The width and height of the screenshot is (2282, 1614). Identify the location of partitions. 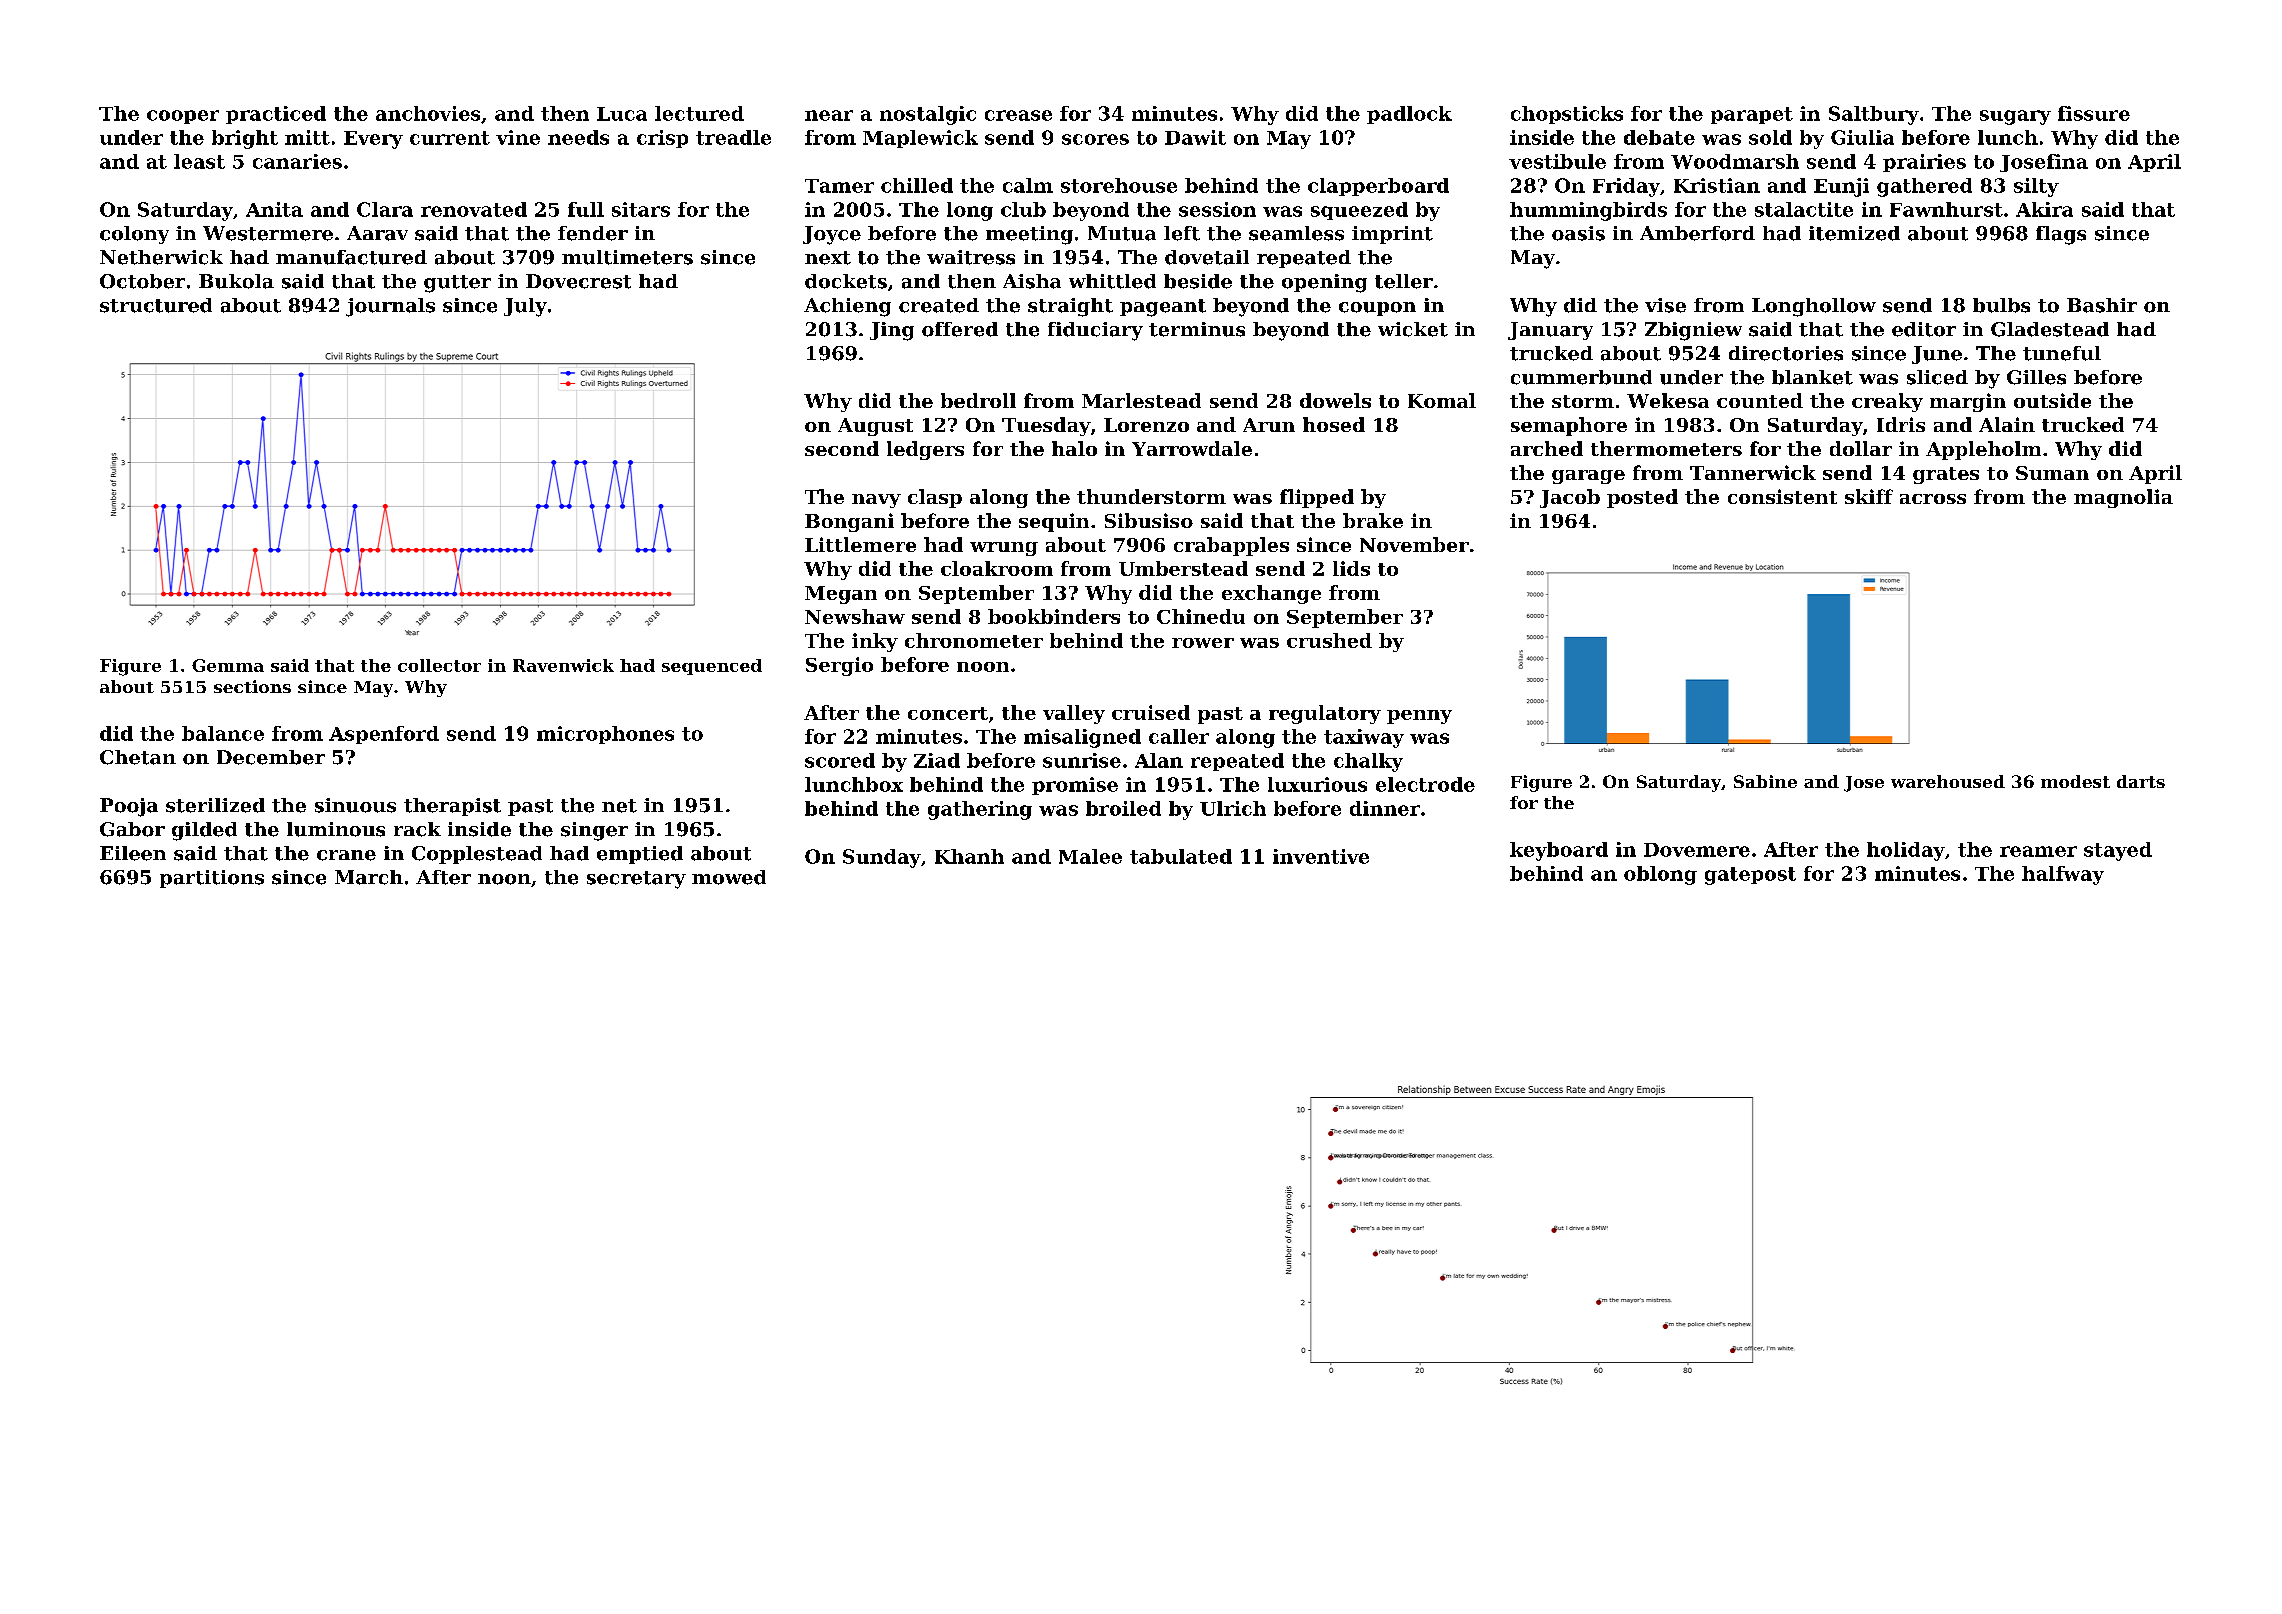
(212, 879).
